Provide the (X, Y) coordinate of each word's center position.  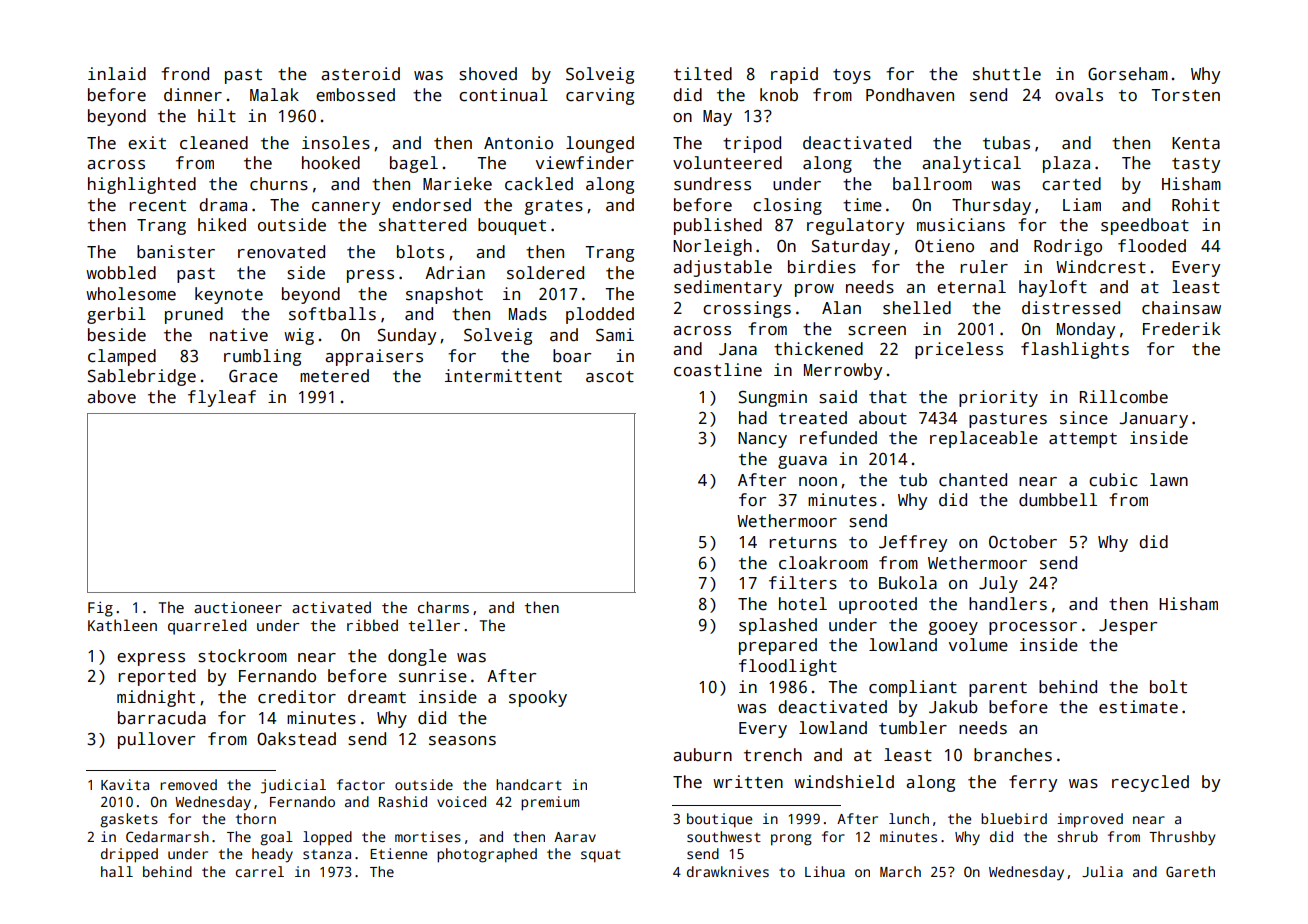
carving (600, 96)
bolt (1168, 687)
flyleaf (222, 398)
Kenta (1196, 143)
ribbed (372, 625)
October (1023, 542)
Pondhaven (910, 95)
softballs (332, 314)
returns (803, 543)
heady (272, 855)
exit (147, 143)
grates (554, 207)
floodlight (788, 667)
